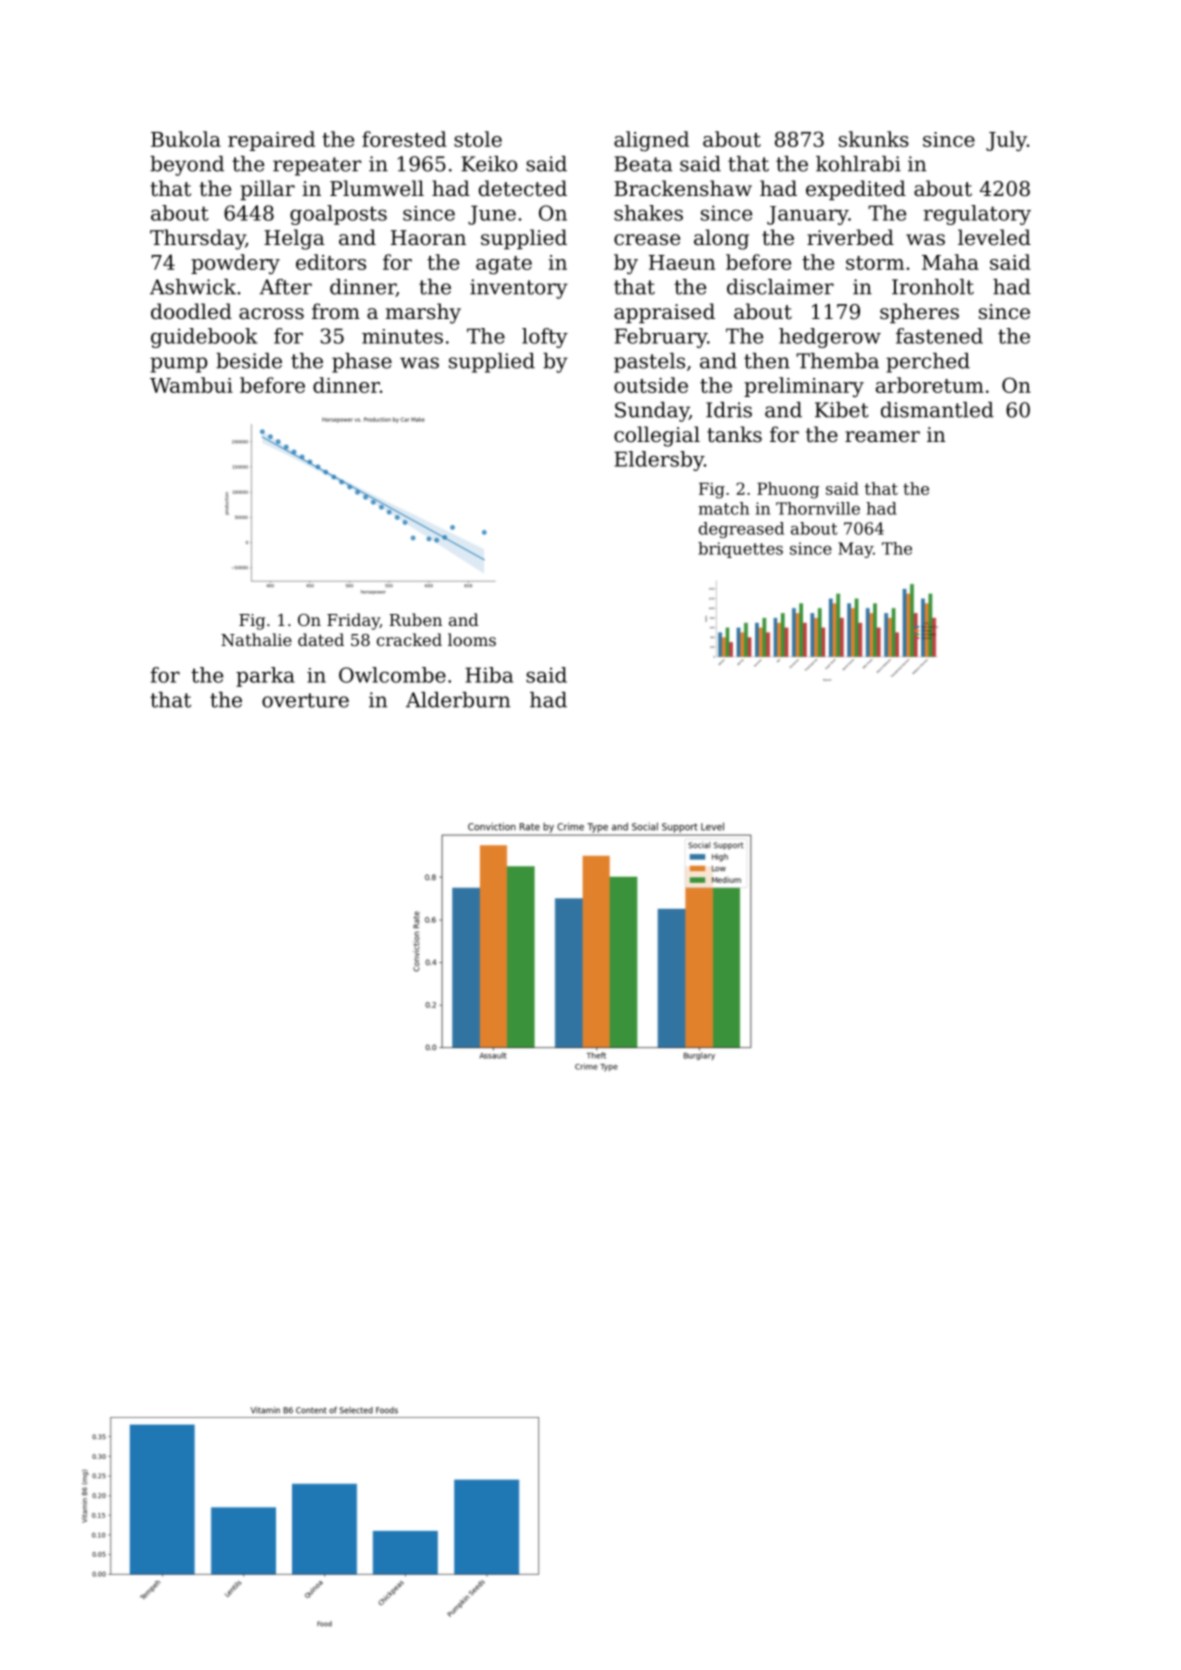 The width and height of the screenshot is (1181, 1670). Describe the element at coordinates (187, 166) in the screenshot. I see `beyond` at that location.
